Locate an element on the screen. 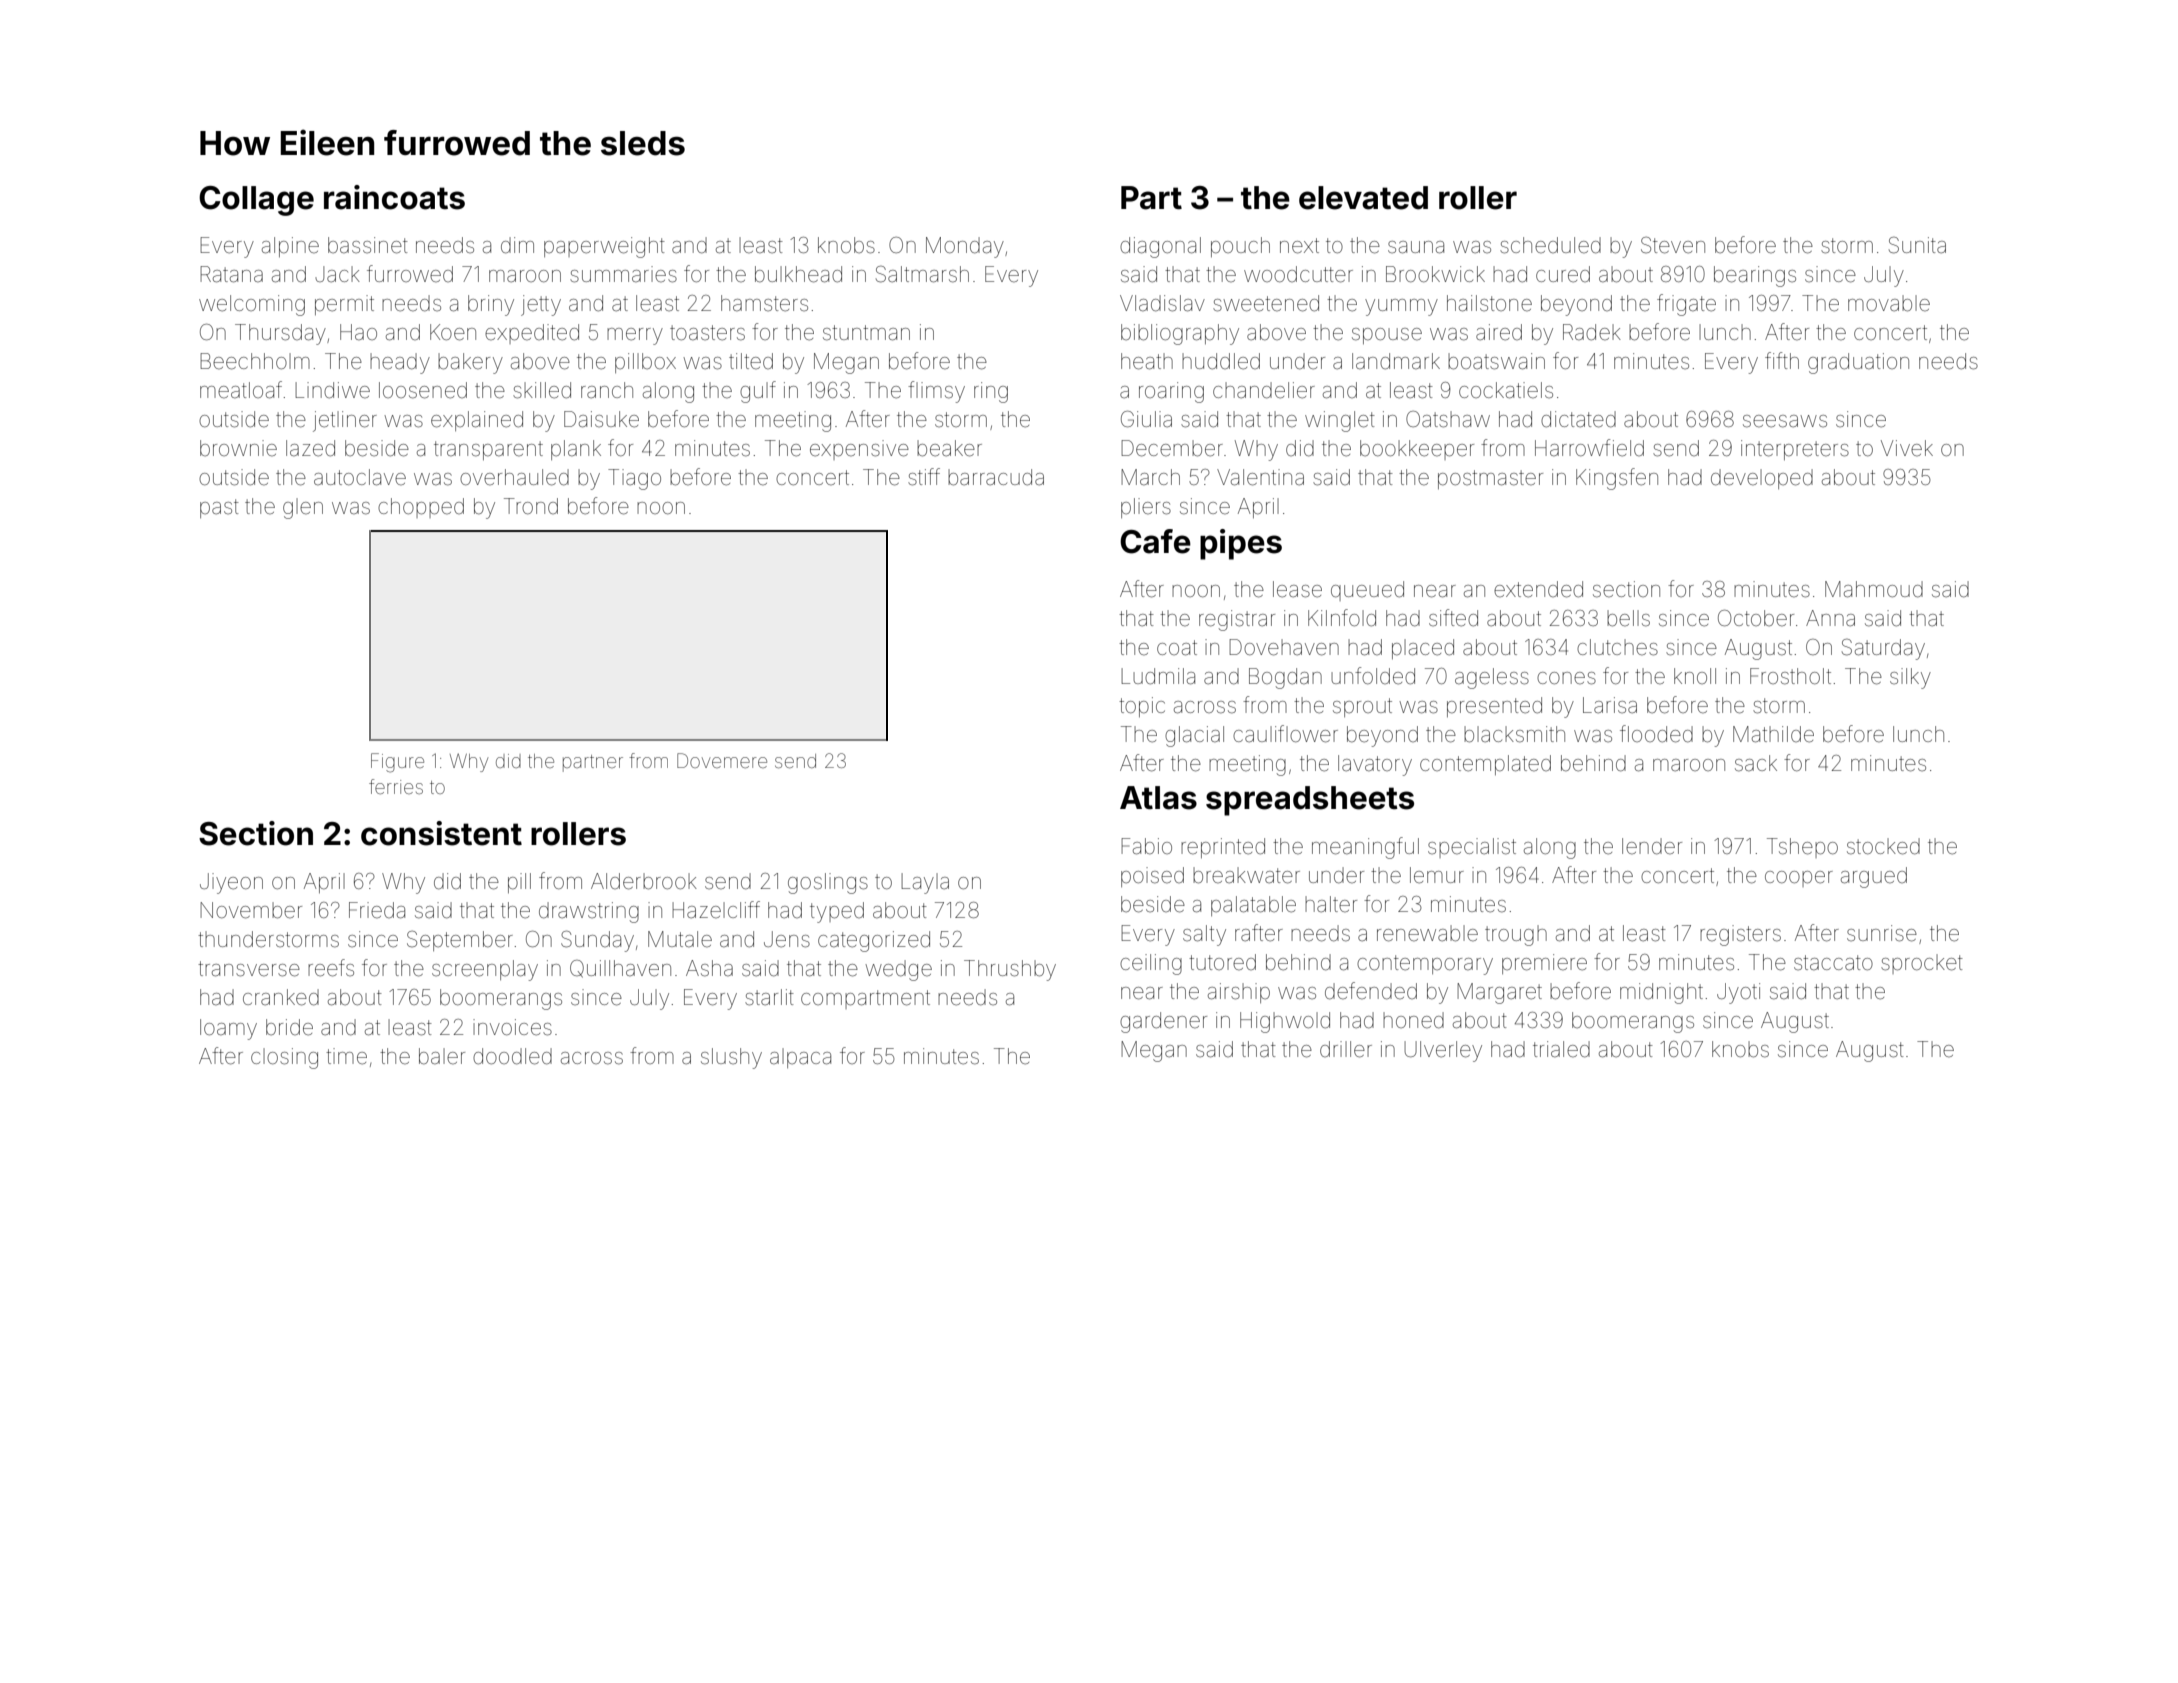 This screenshot has width=2178, height=1683. Trond is located at coordinates (531, 506).
